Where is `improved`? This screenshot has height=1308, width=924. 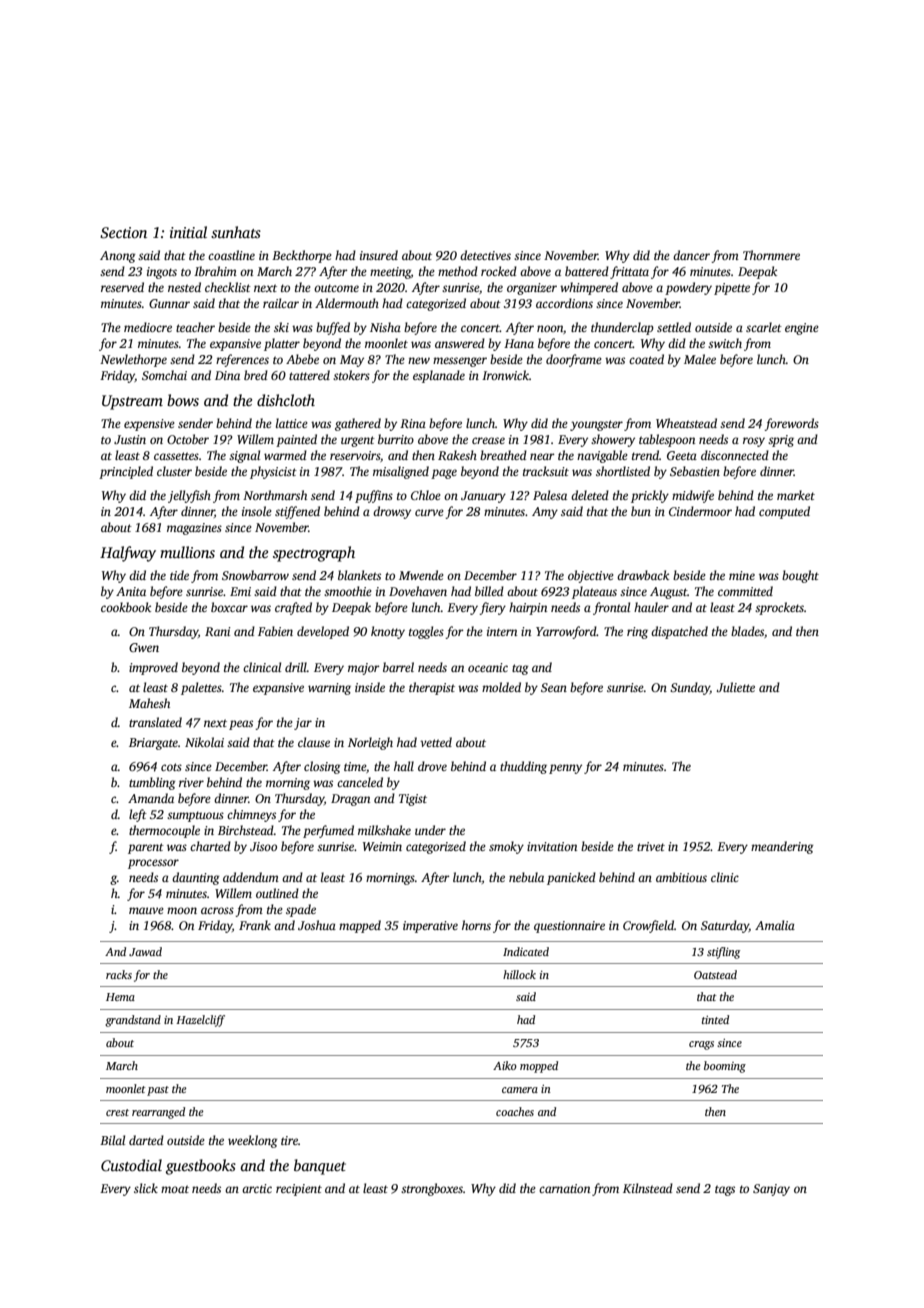
improved is located at coordinates (153, 668).
